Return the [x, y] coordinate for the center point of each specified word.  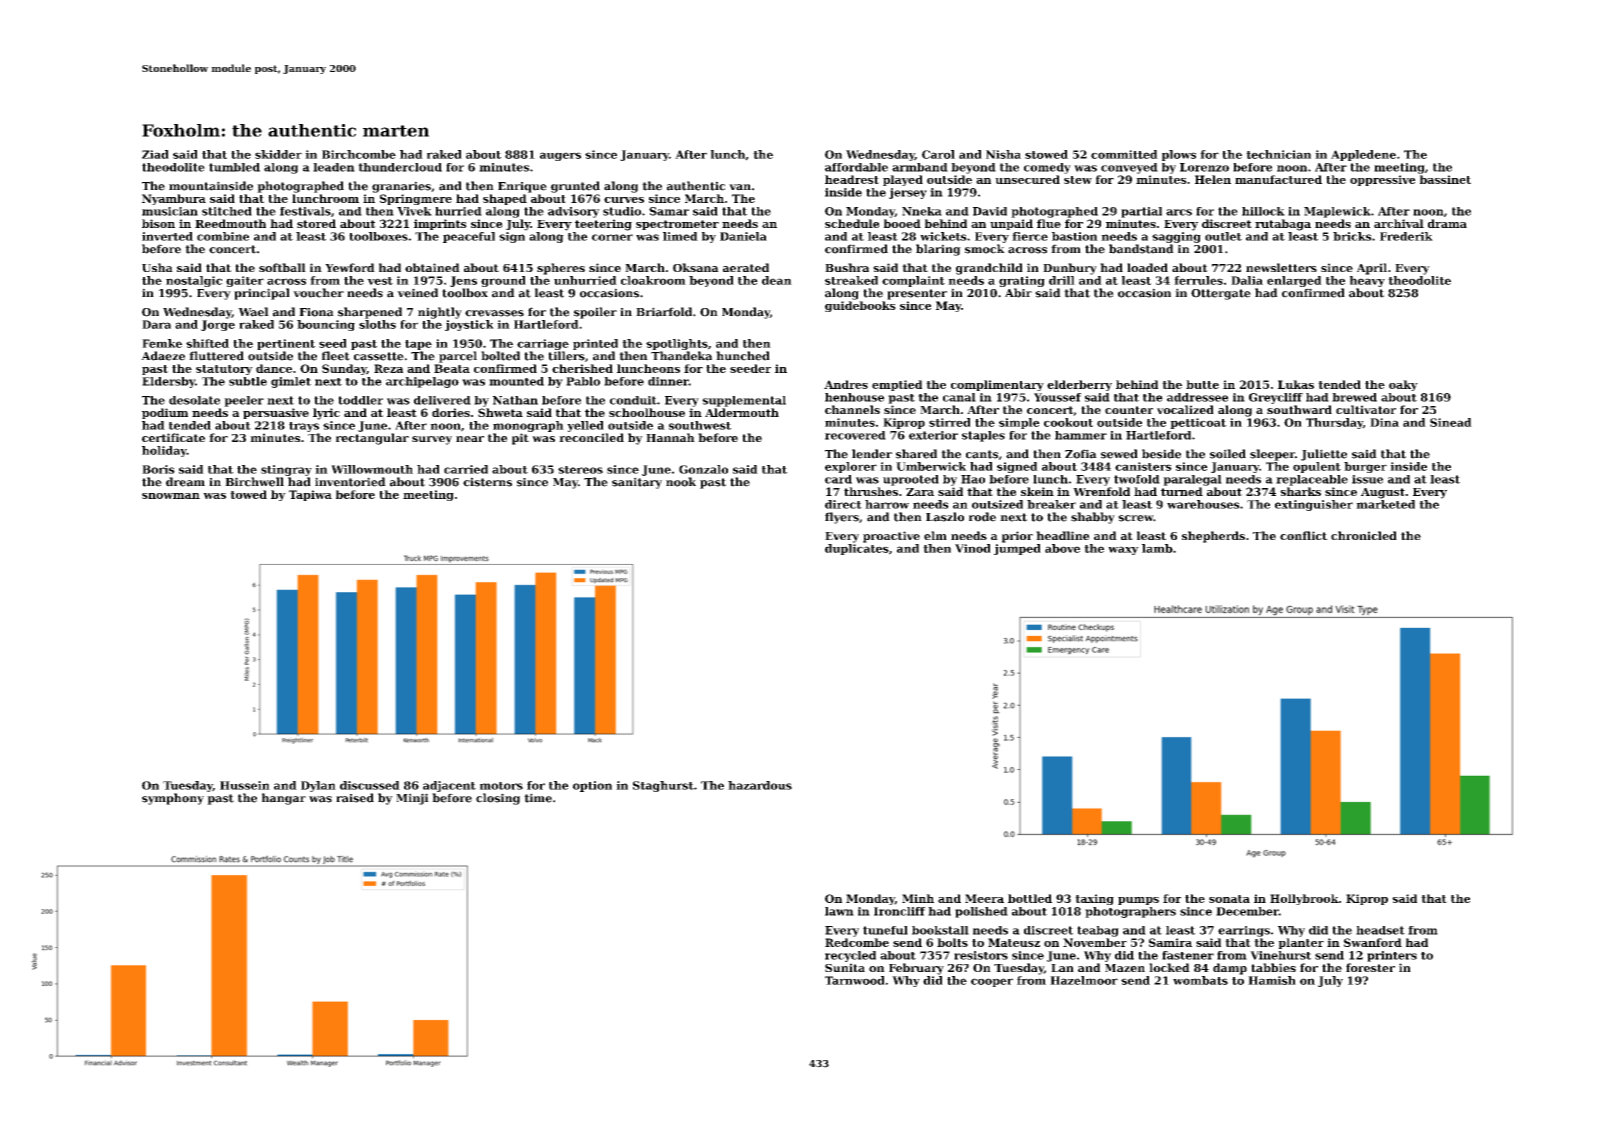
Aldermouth [742, 412]
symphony [173, 799]
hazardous [760, 785]
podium [165, 413]
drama [1447, 223]
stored [316, 223]
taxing [1094, 899]
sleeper [1272, 455]
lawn [839, 911]
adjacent [449, 786]
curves [624, 200]
